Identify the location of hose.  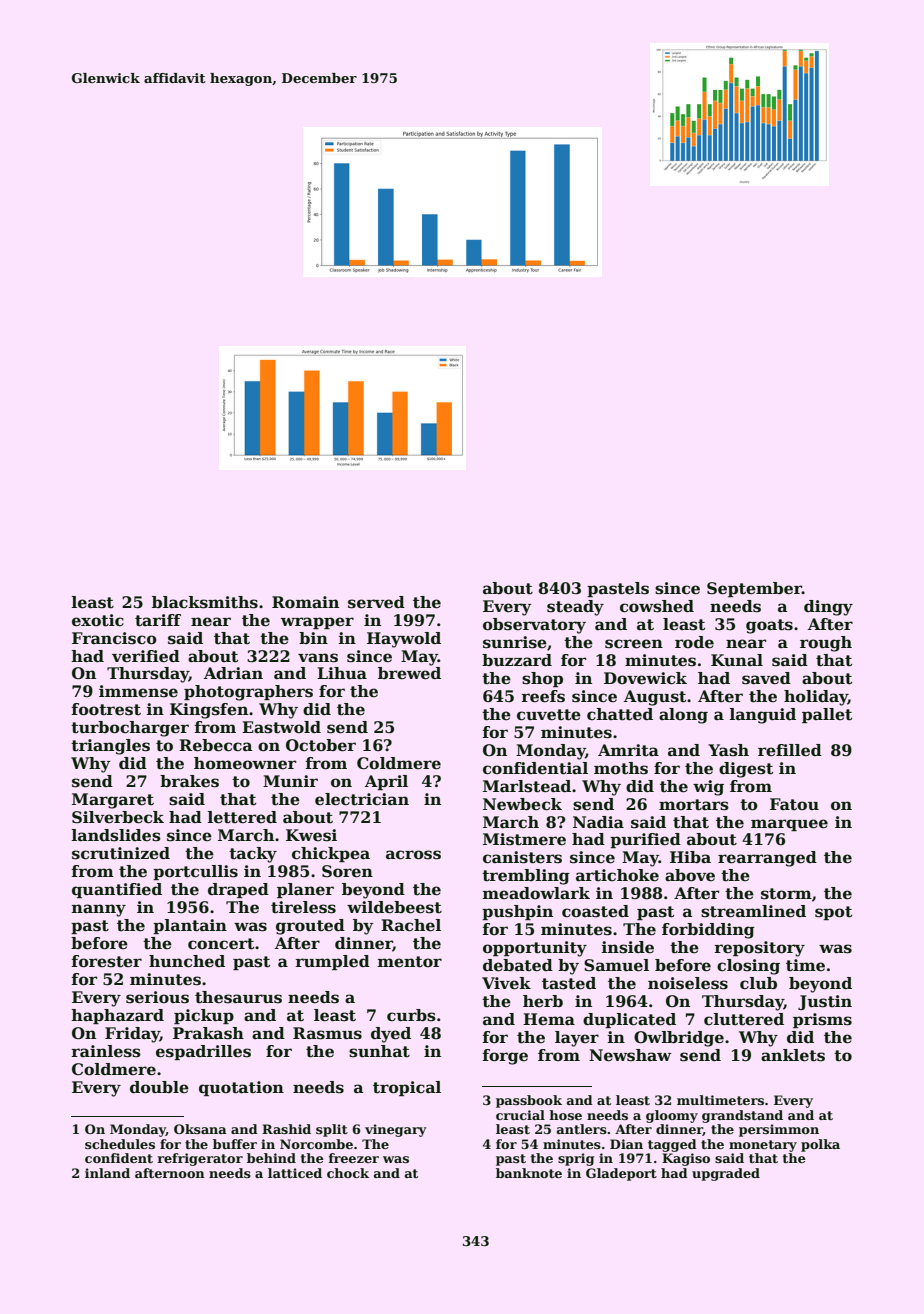
(565, 1115).
